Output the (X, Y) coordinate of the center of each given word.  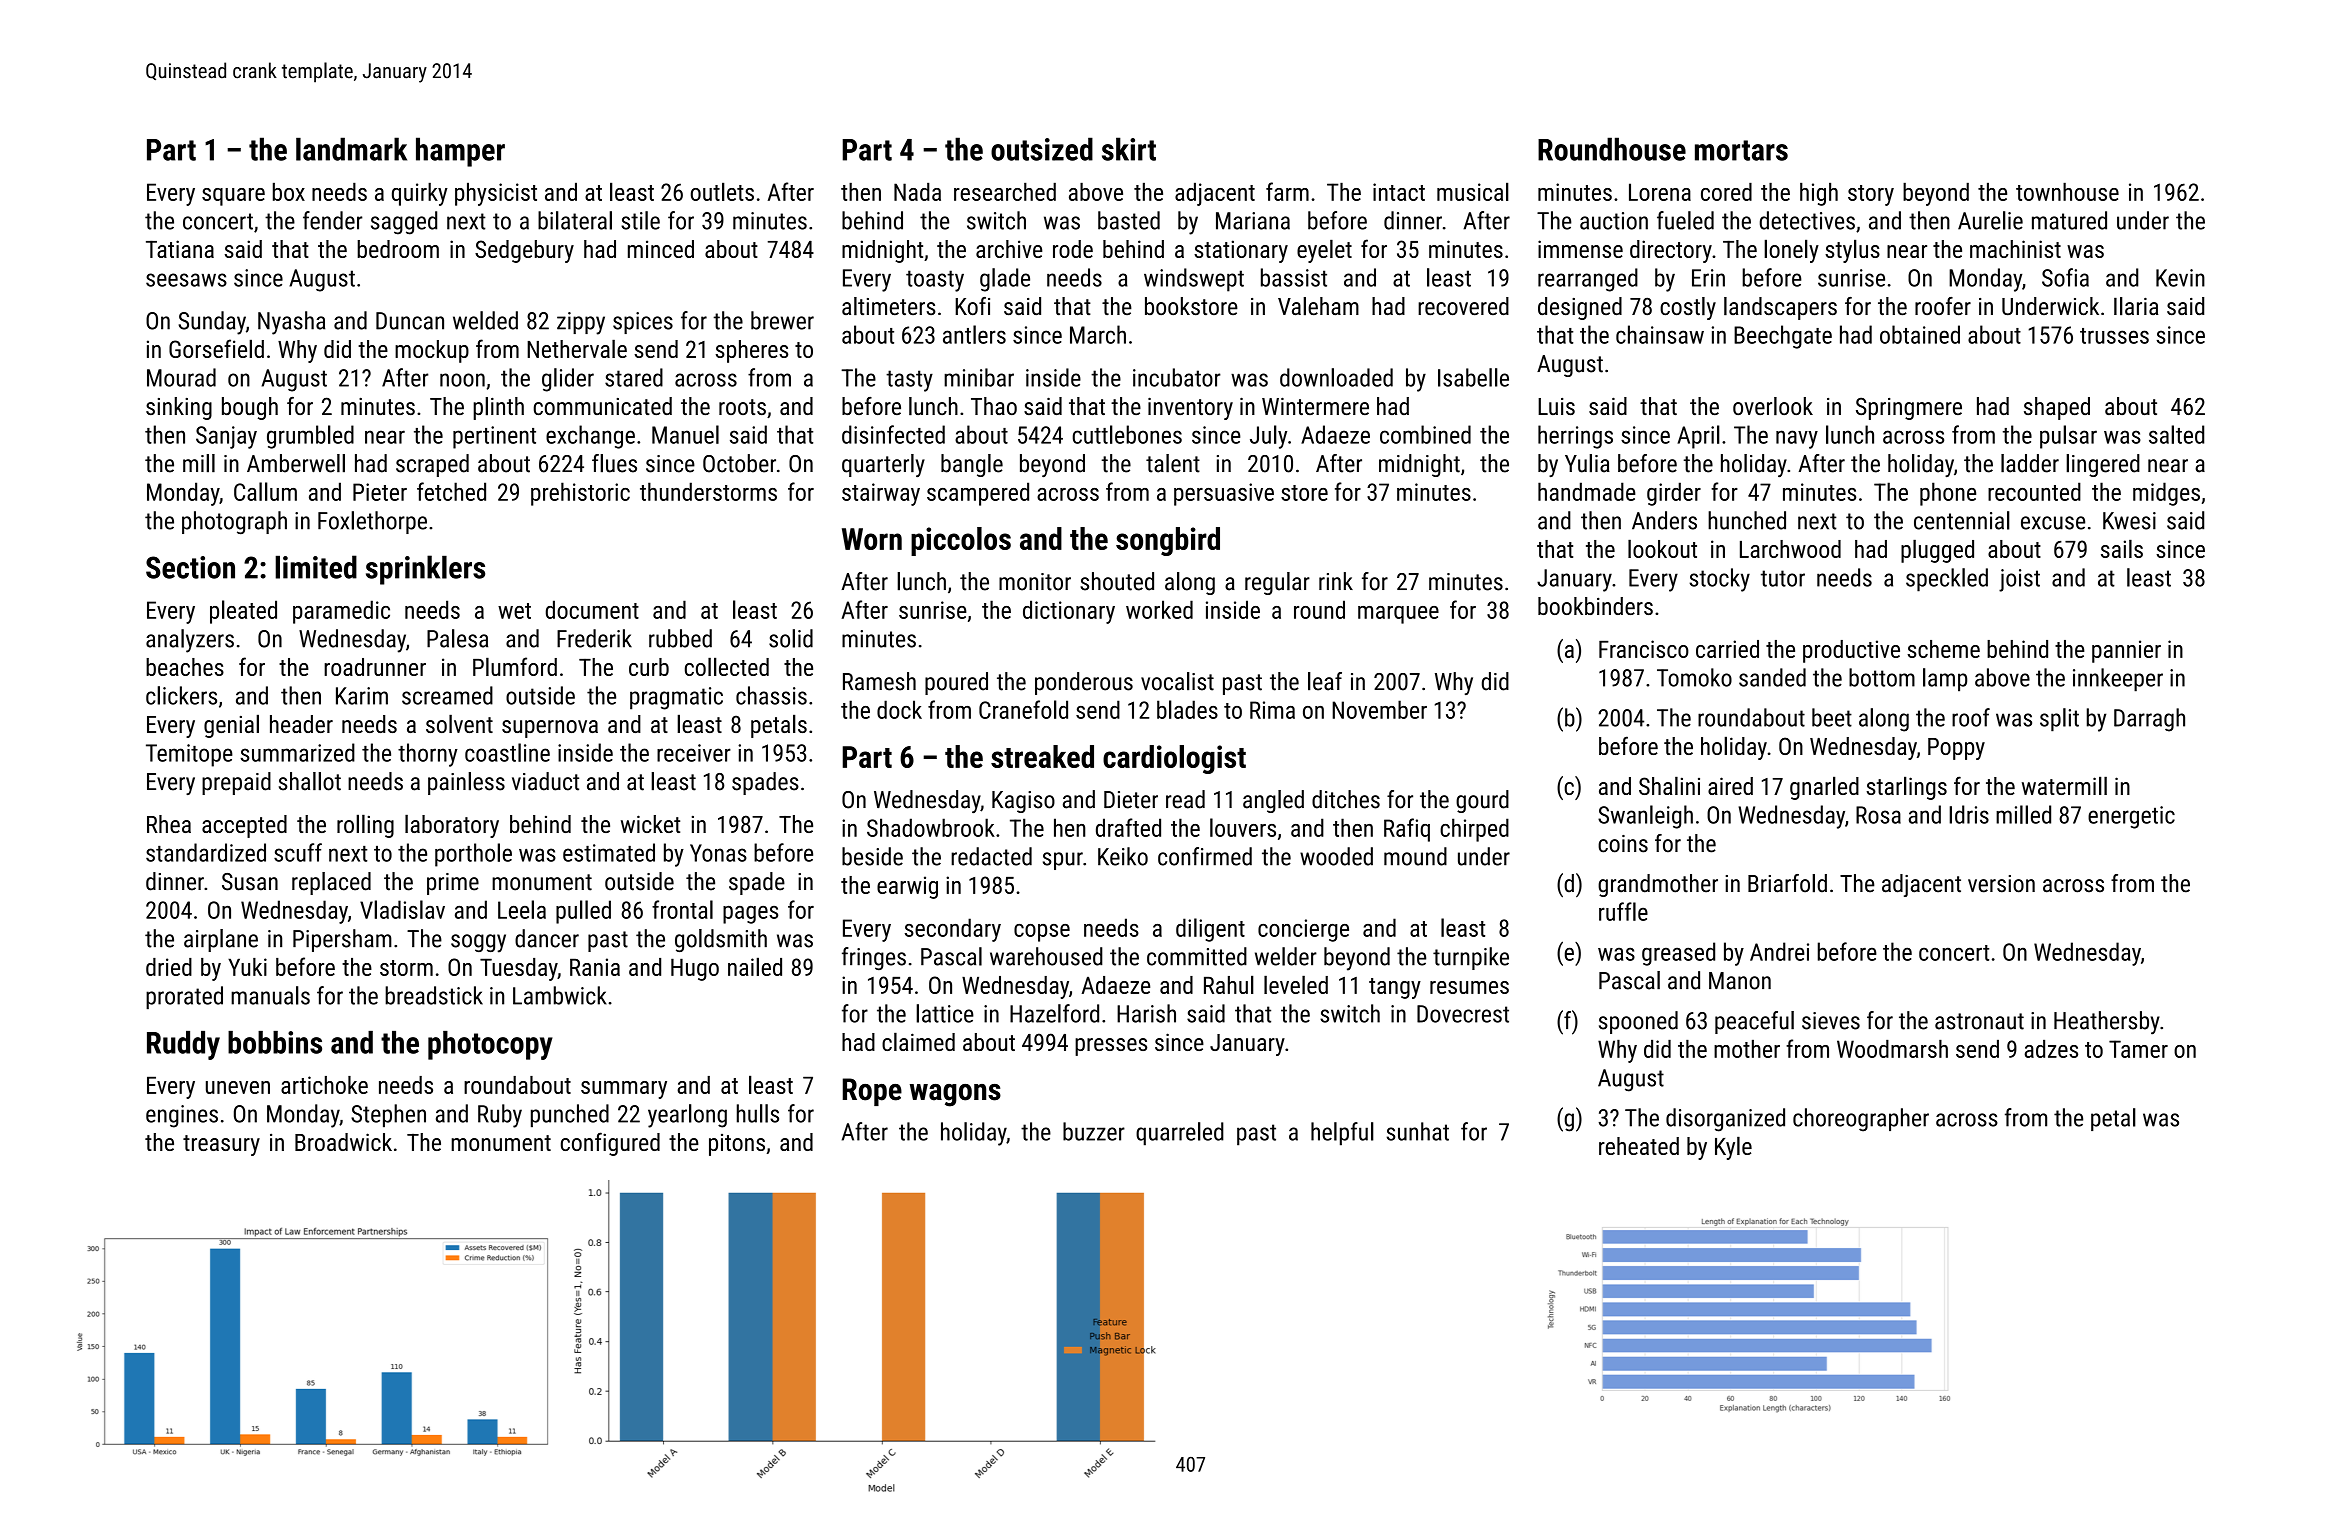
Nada (917, 192)
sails (2122, 548)
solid (791, 638)
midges (2166, 494)
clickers (181, 695)
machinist (2015, 249)
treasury (221, 1145)
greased (1678, 954)
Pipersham (342, 940)
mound (1415, 856)
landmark (351, 149)
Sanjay (226, 437)
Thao (994, 406)
